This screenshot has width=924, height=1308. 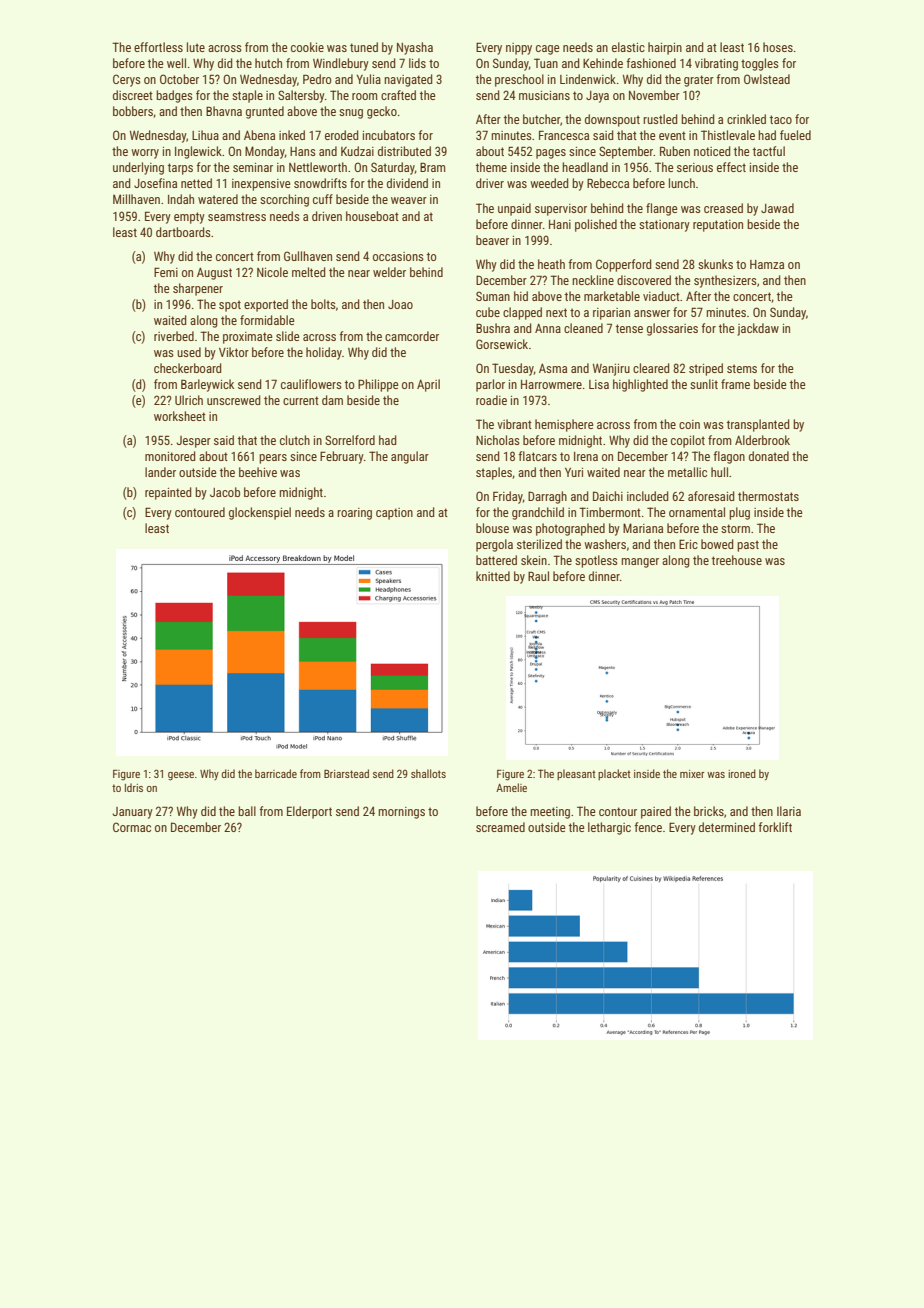 What do you see at coordinates (640, 563) in the screenshot?
I see `manger` at bounding box center [640, 563].
